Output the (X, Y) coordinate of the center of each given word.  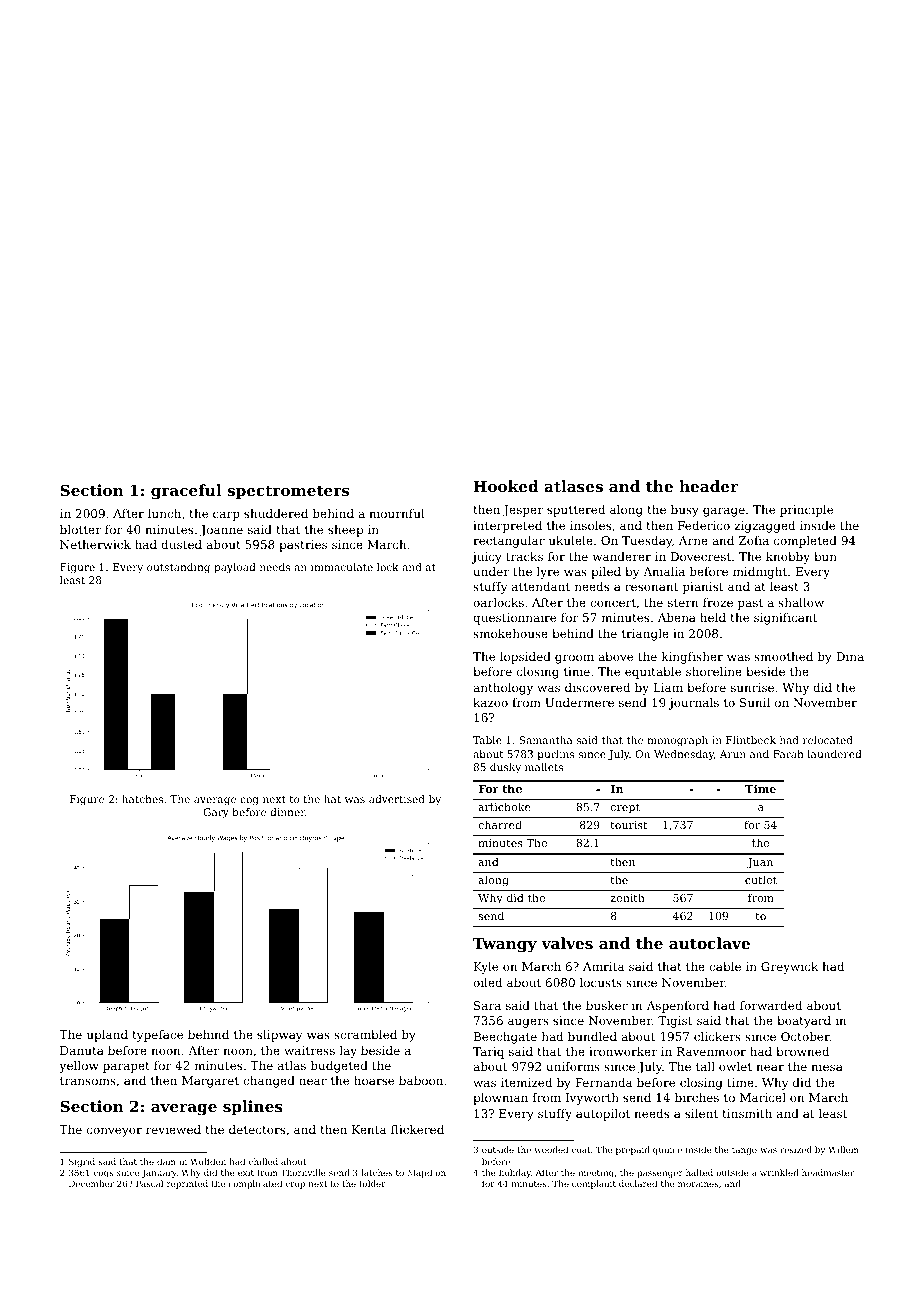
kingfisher (692, 658)
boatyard (804, 1022)
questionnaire (514, 619)
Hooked (506, 486)
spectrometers (288, 492)
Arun (733, 754)
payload (235, 568)
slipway (279, 1036)
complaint (594, 1184)
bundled (592, 1036)
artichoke (504, 806)
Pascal (149, 1183)
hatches (142, 799)
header (708, 486)
